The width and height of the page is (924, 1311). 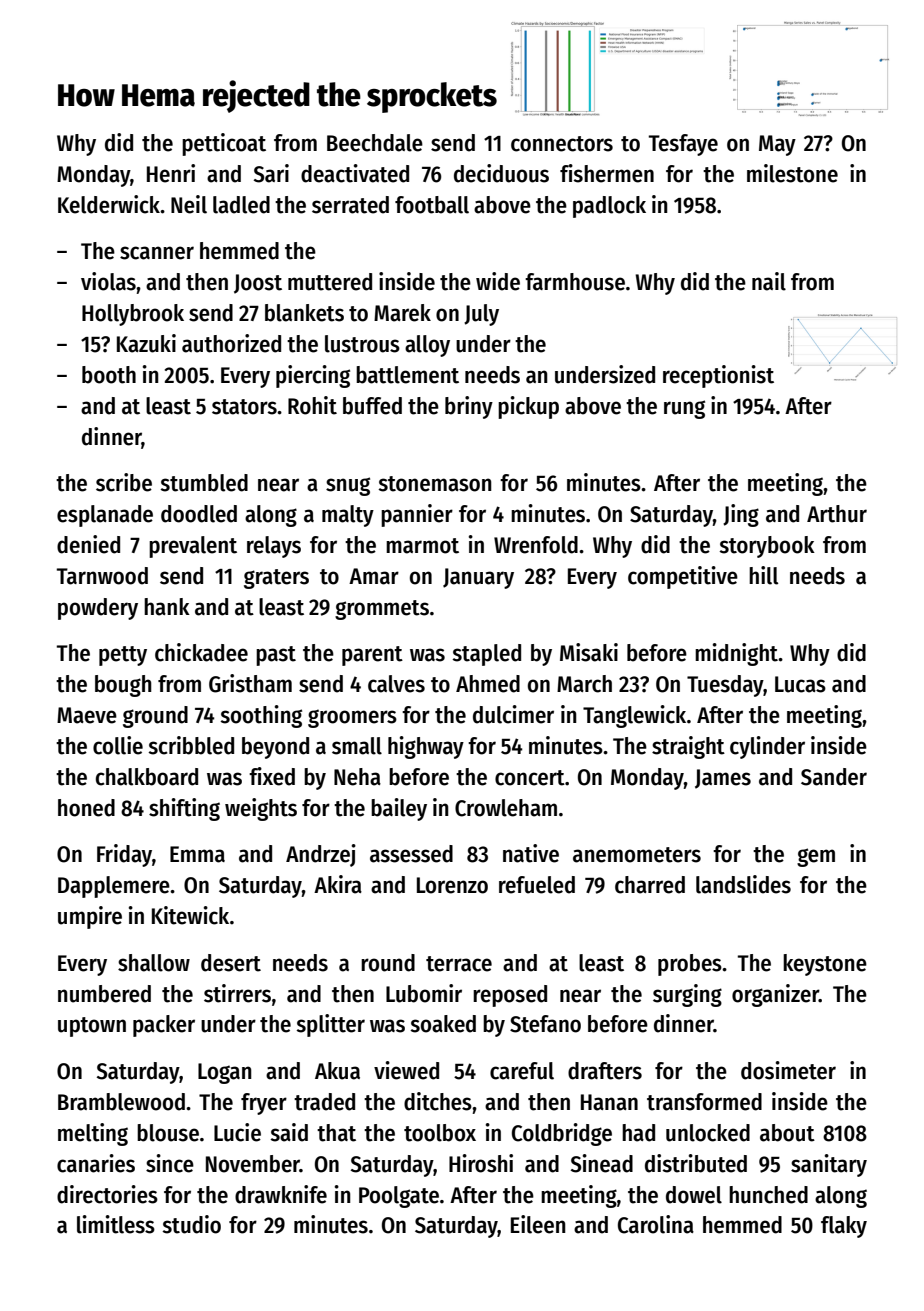 What do you see at coordinates (357, 777) in the page?
I see `Neha` at bounding box center [357, 777].
